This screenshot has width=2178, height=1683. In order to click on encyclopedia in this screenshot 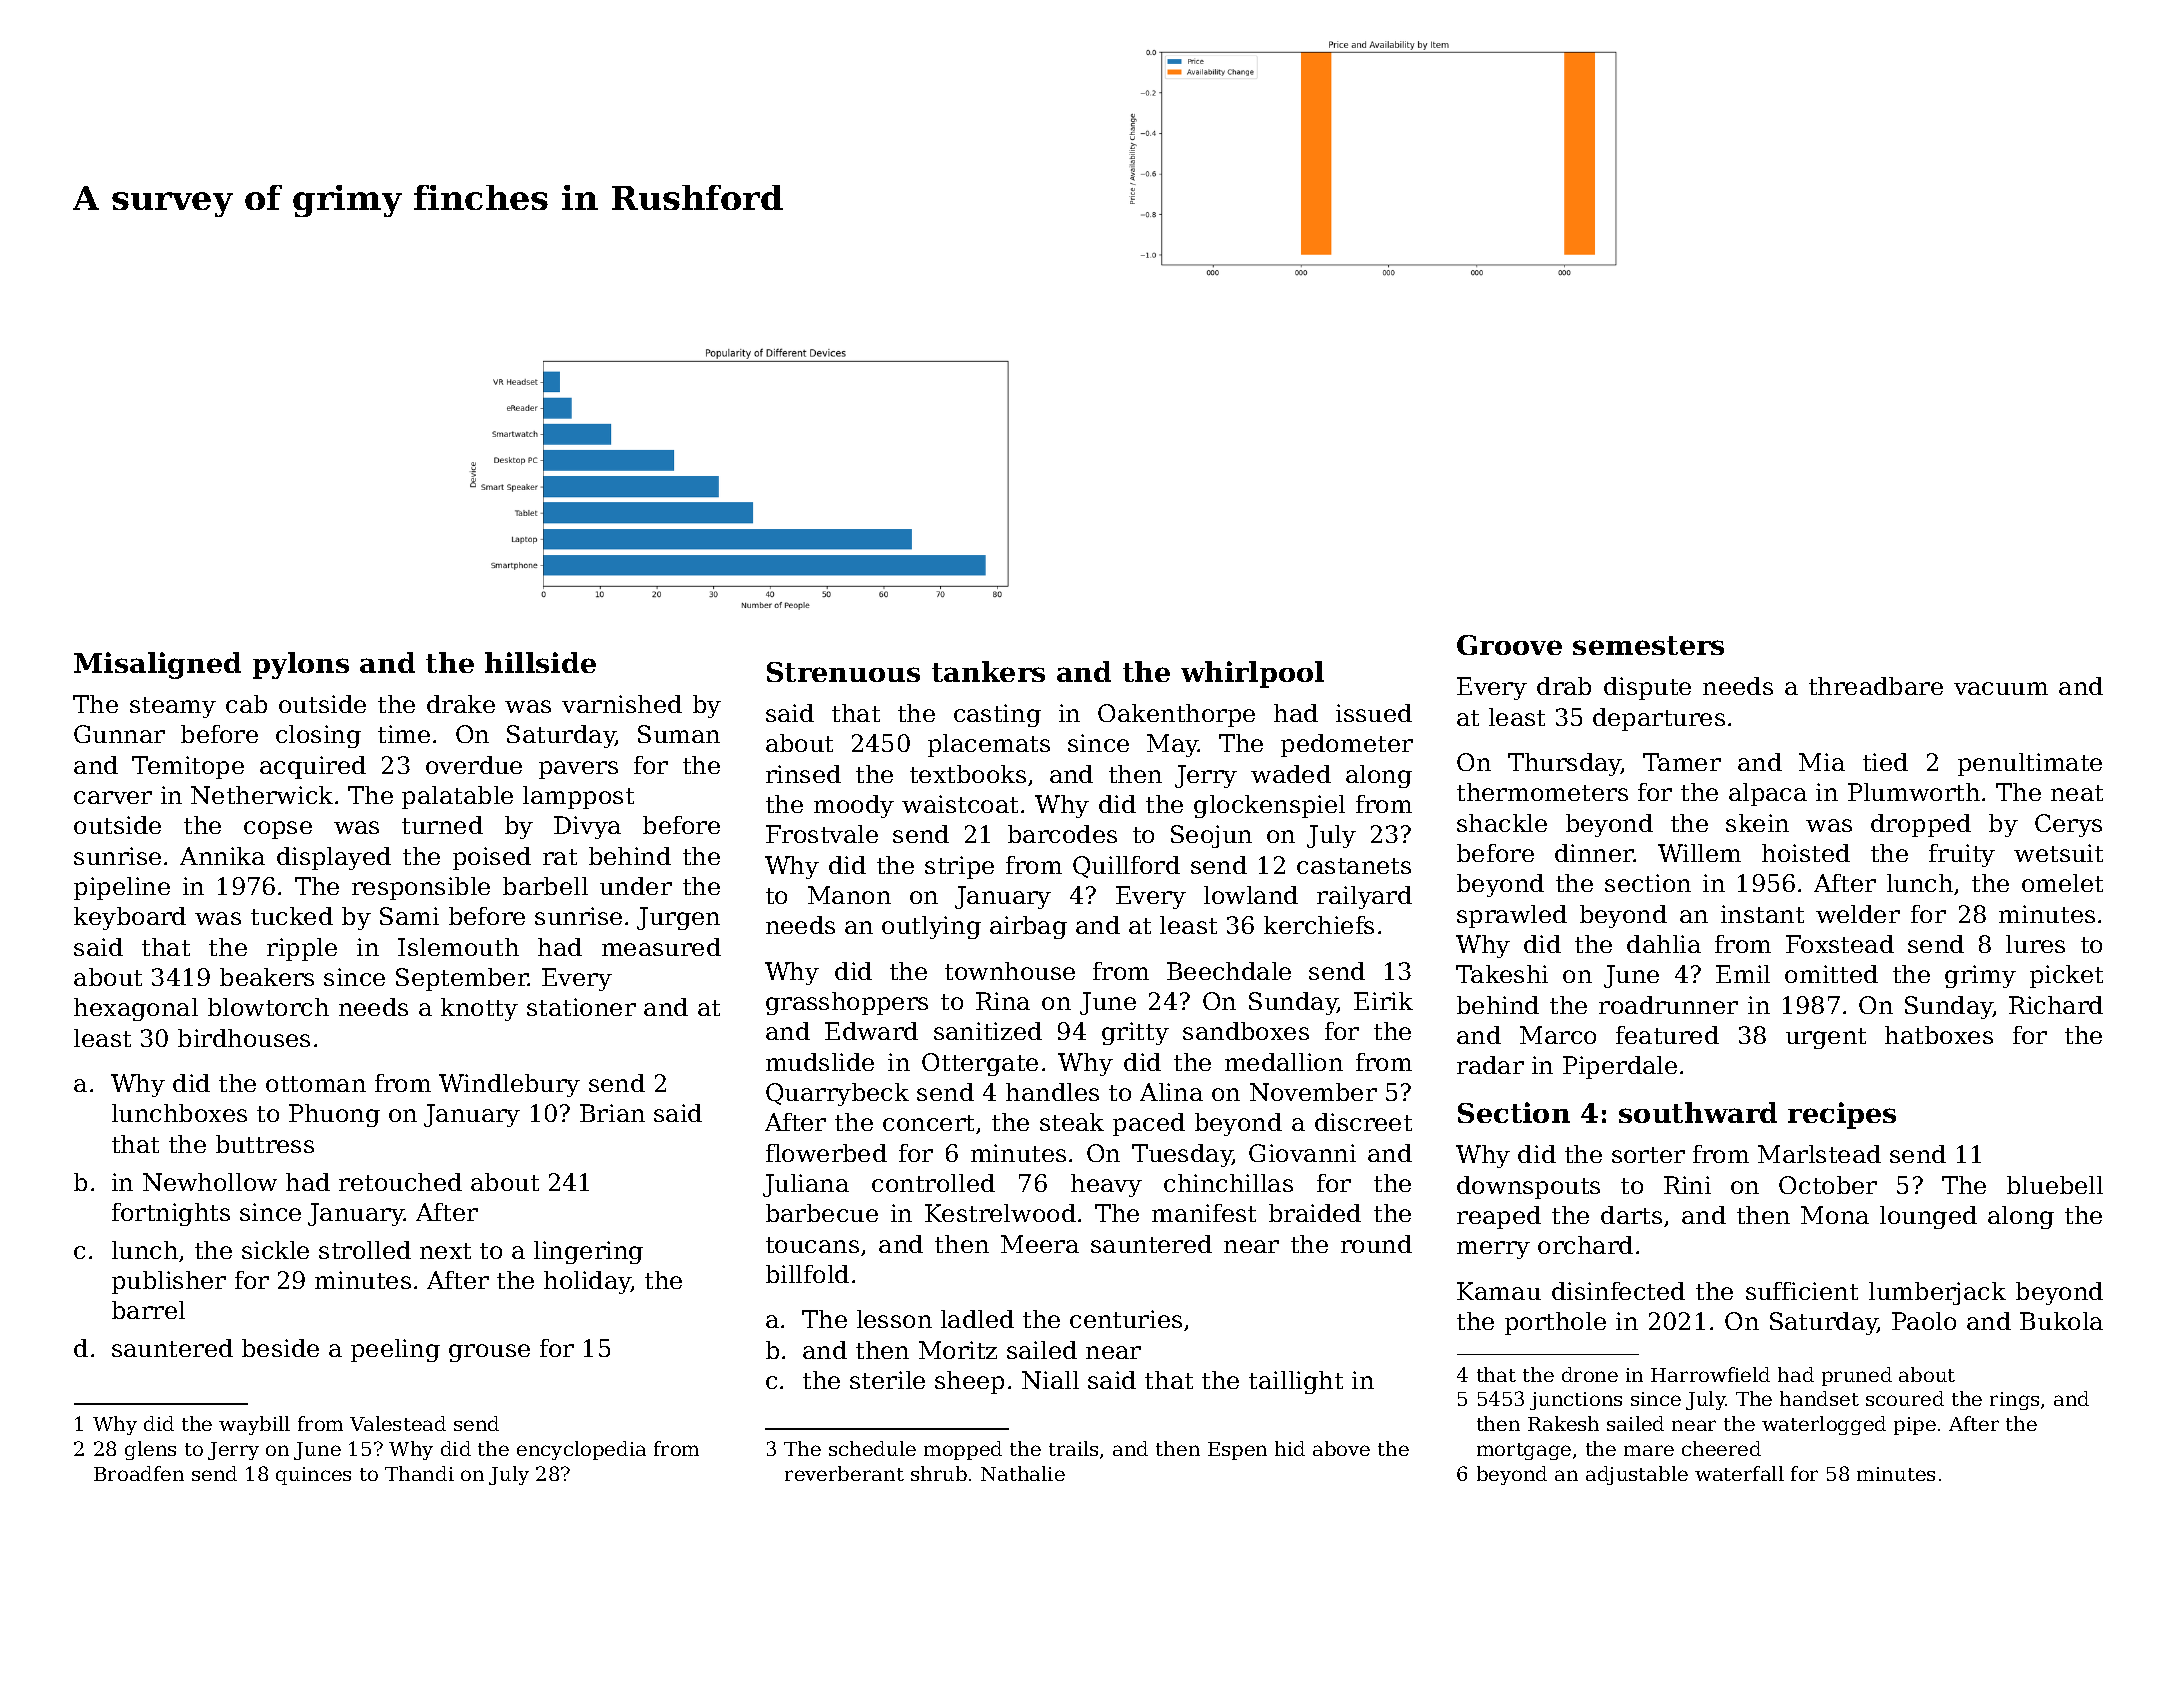, I will do `click(581, 1450)`.
